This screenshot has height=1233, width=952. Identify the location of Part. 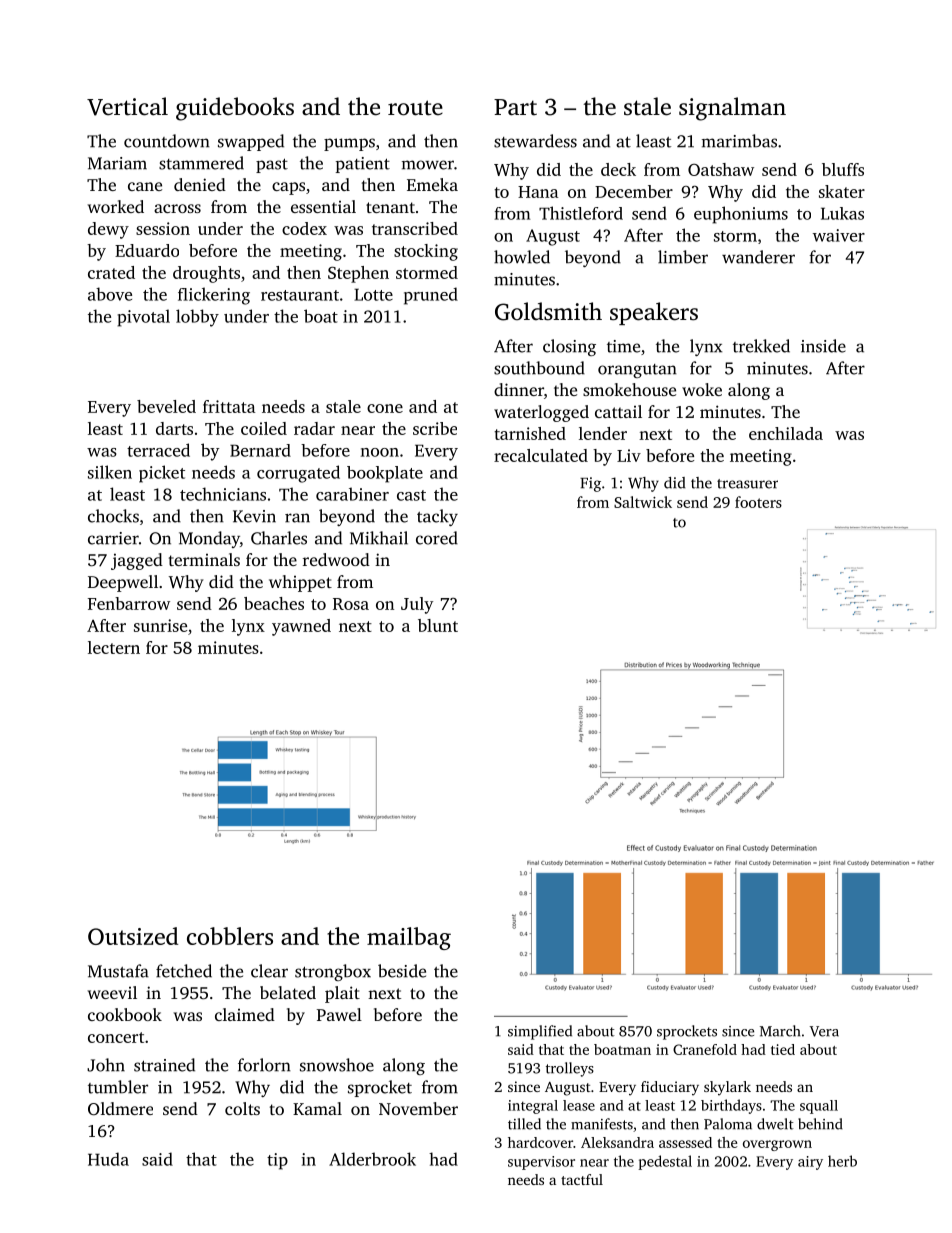
(515, 107).
